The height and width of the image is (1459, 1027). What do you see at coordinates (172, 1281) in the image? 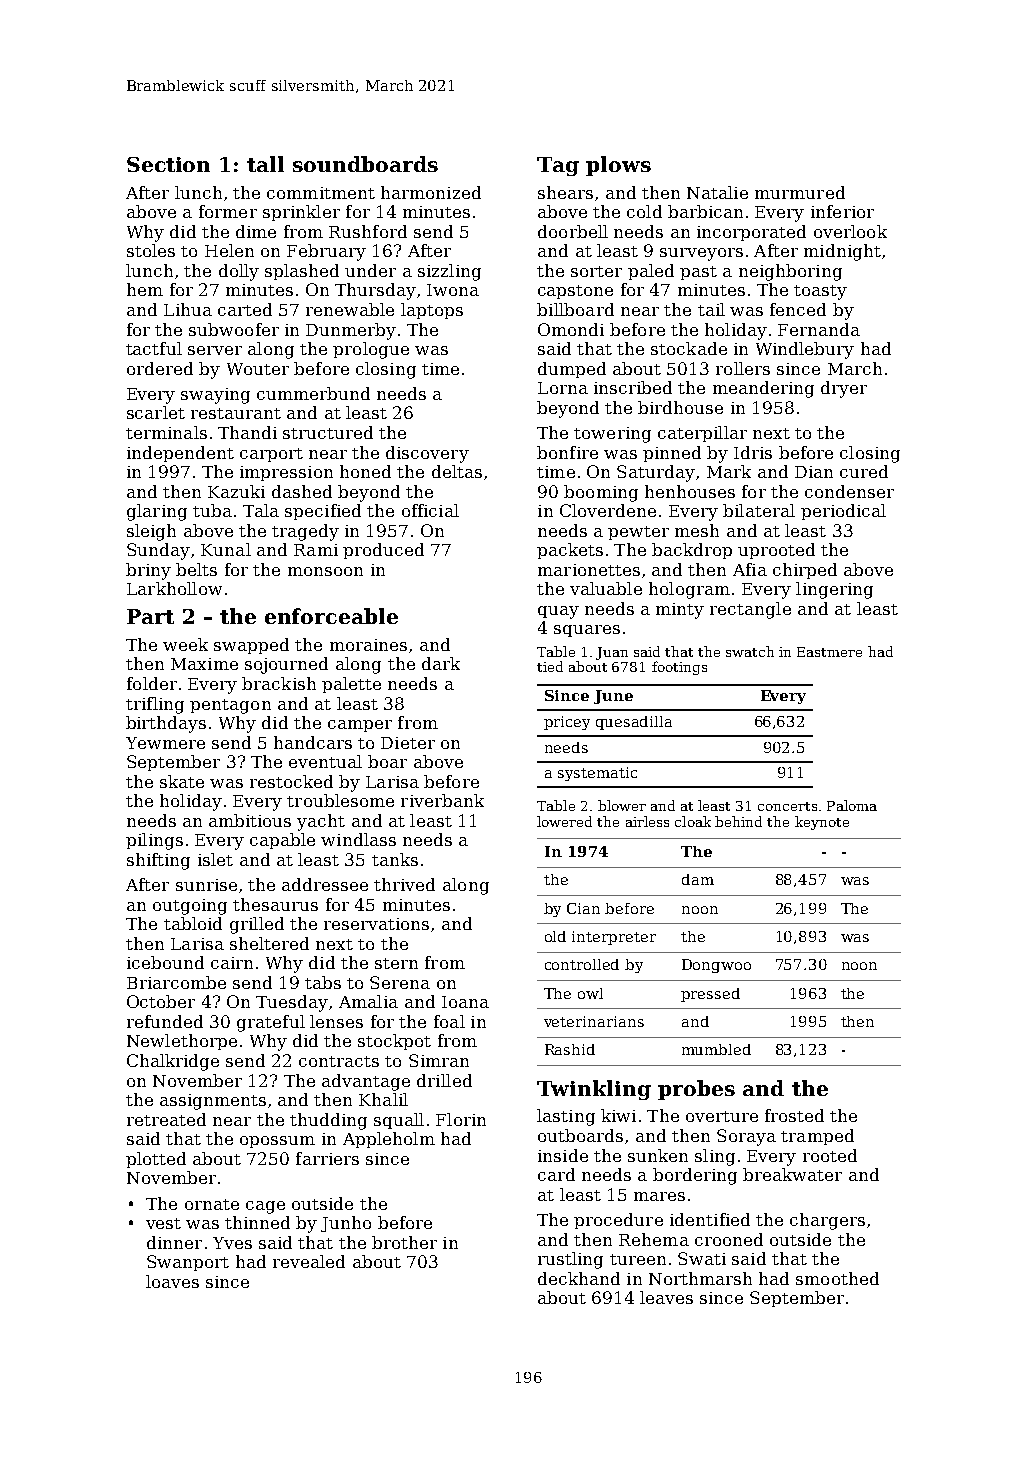
I see `loaves` at bounding box center [172, 1281].
